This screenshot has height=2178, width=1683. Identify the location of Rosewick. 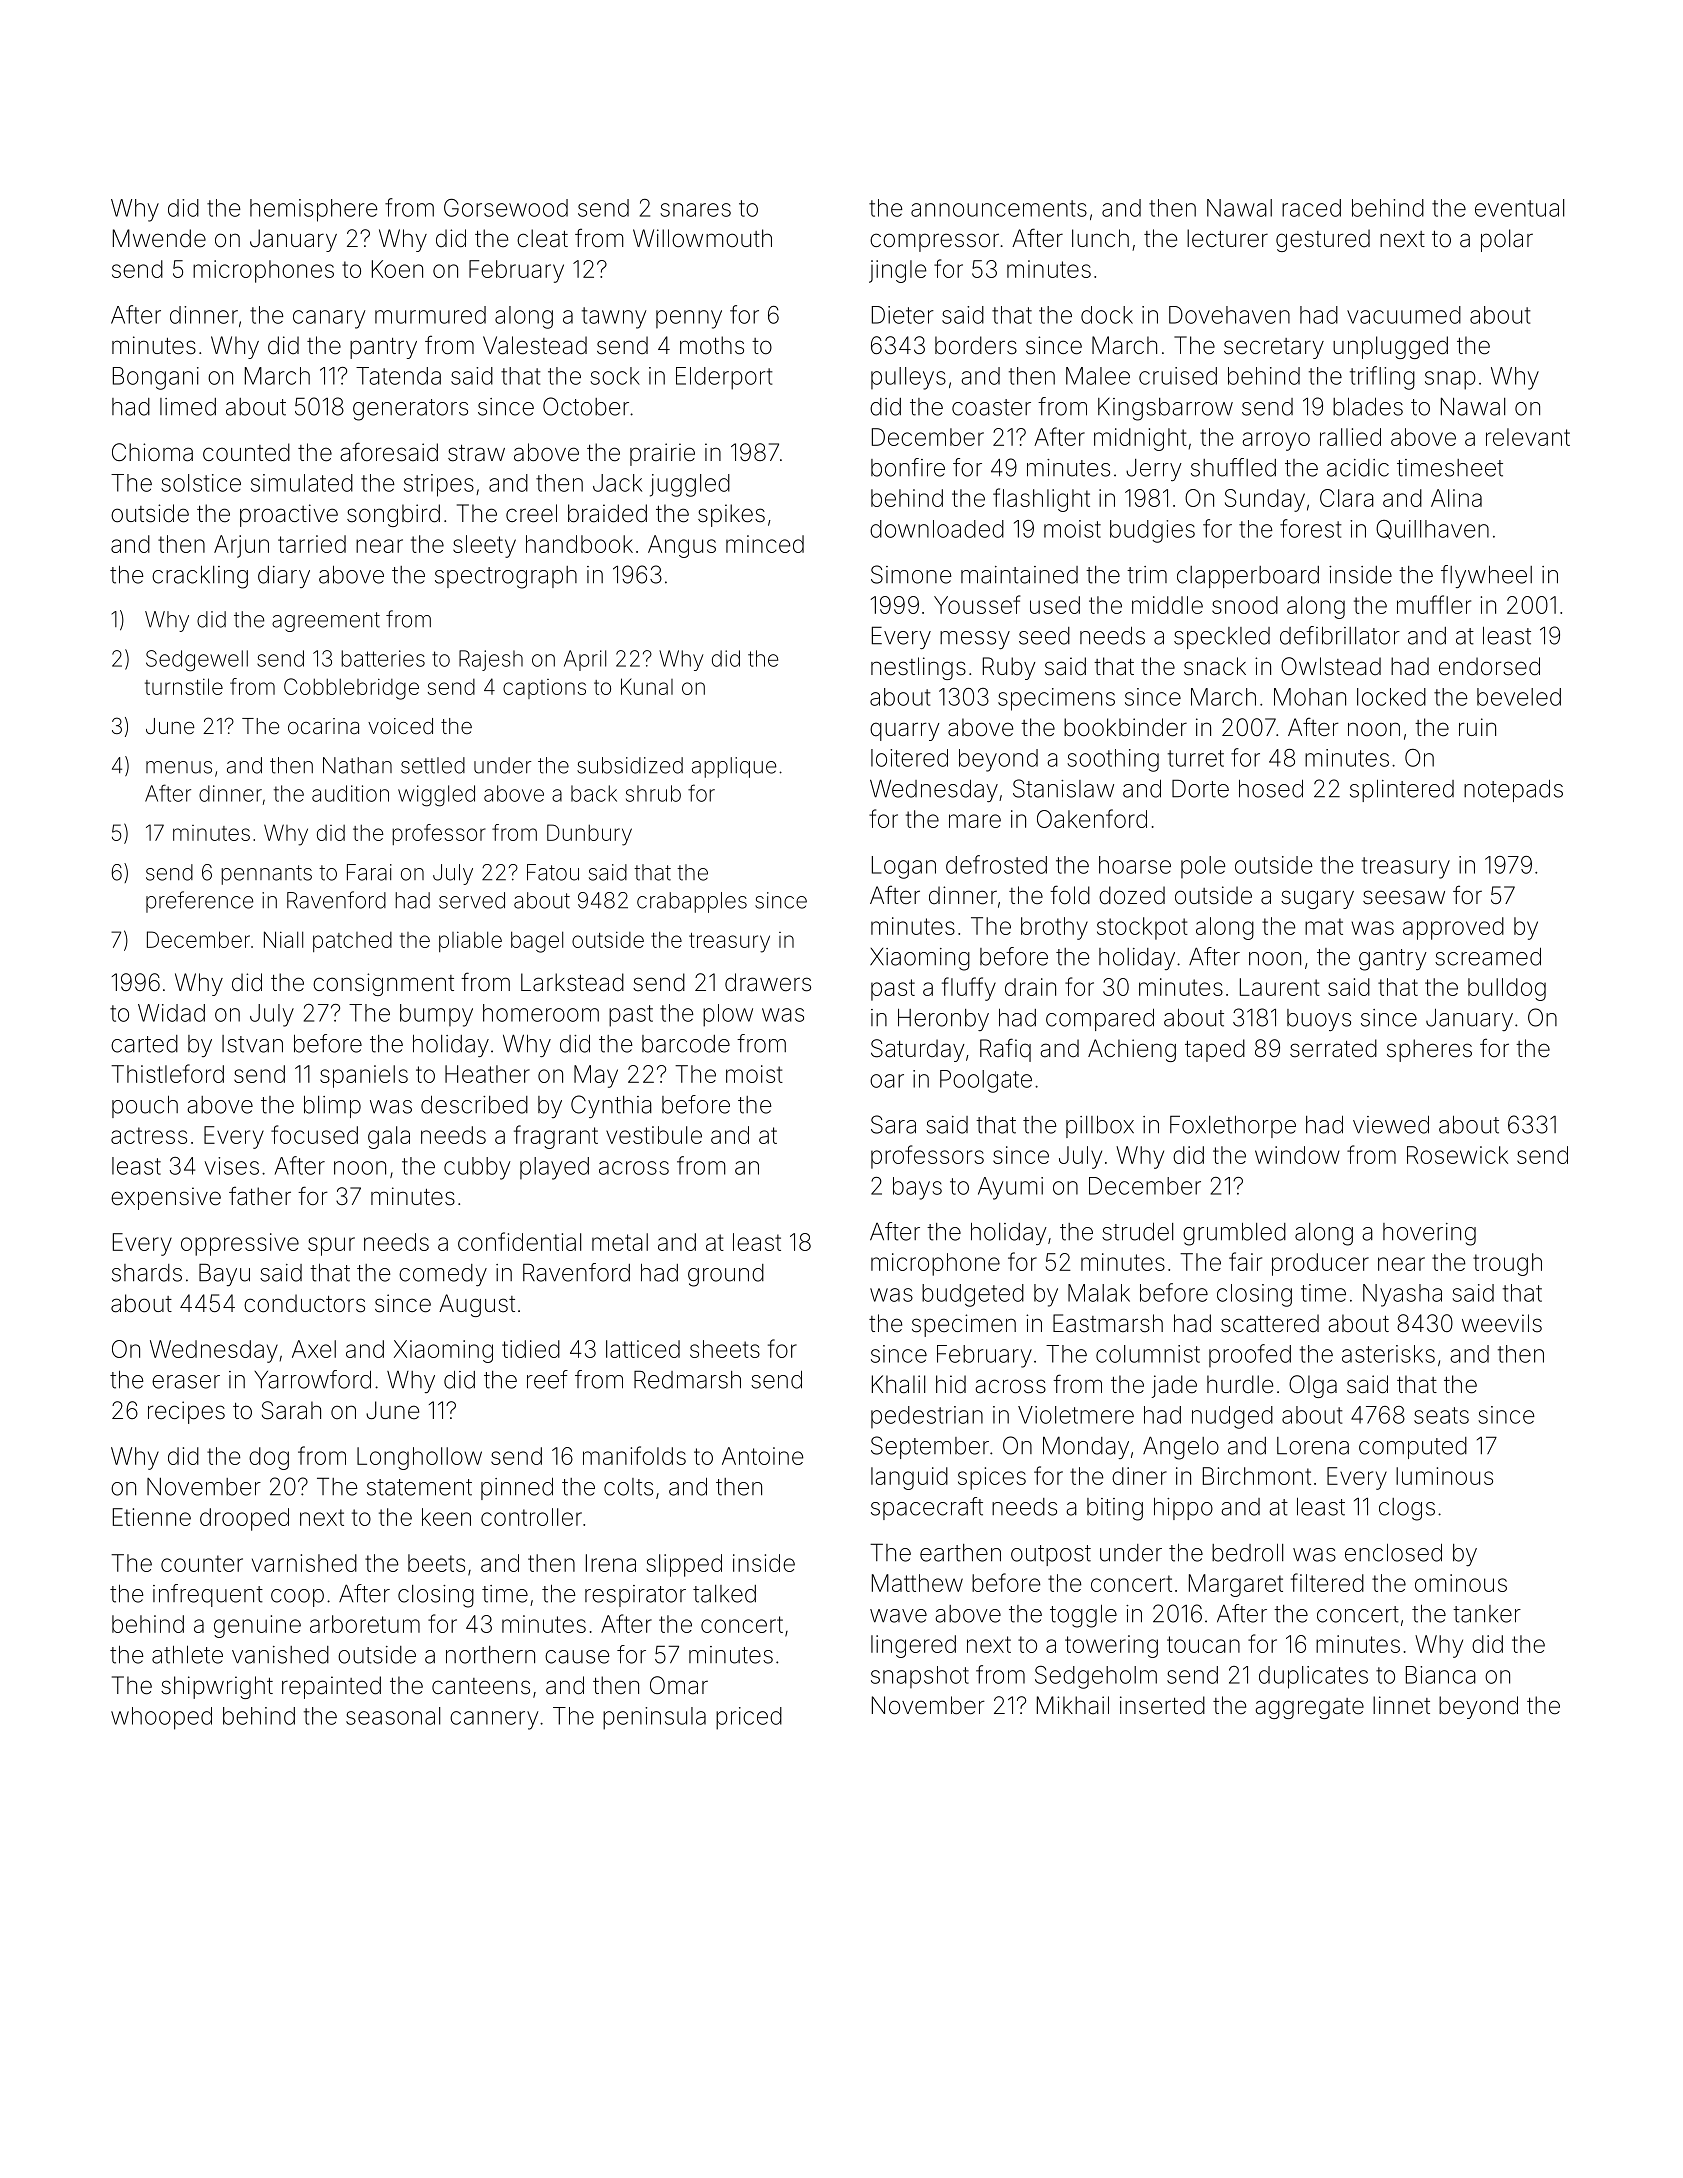
(1457, 1155).
